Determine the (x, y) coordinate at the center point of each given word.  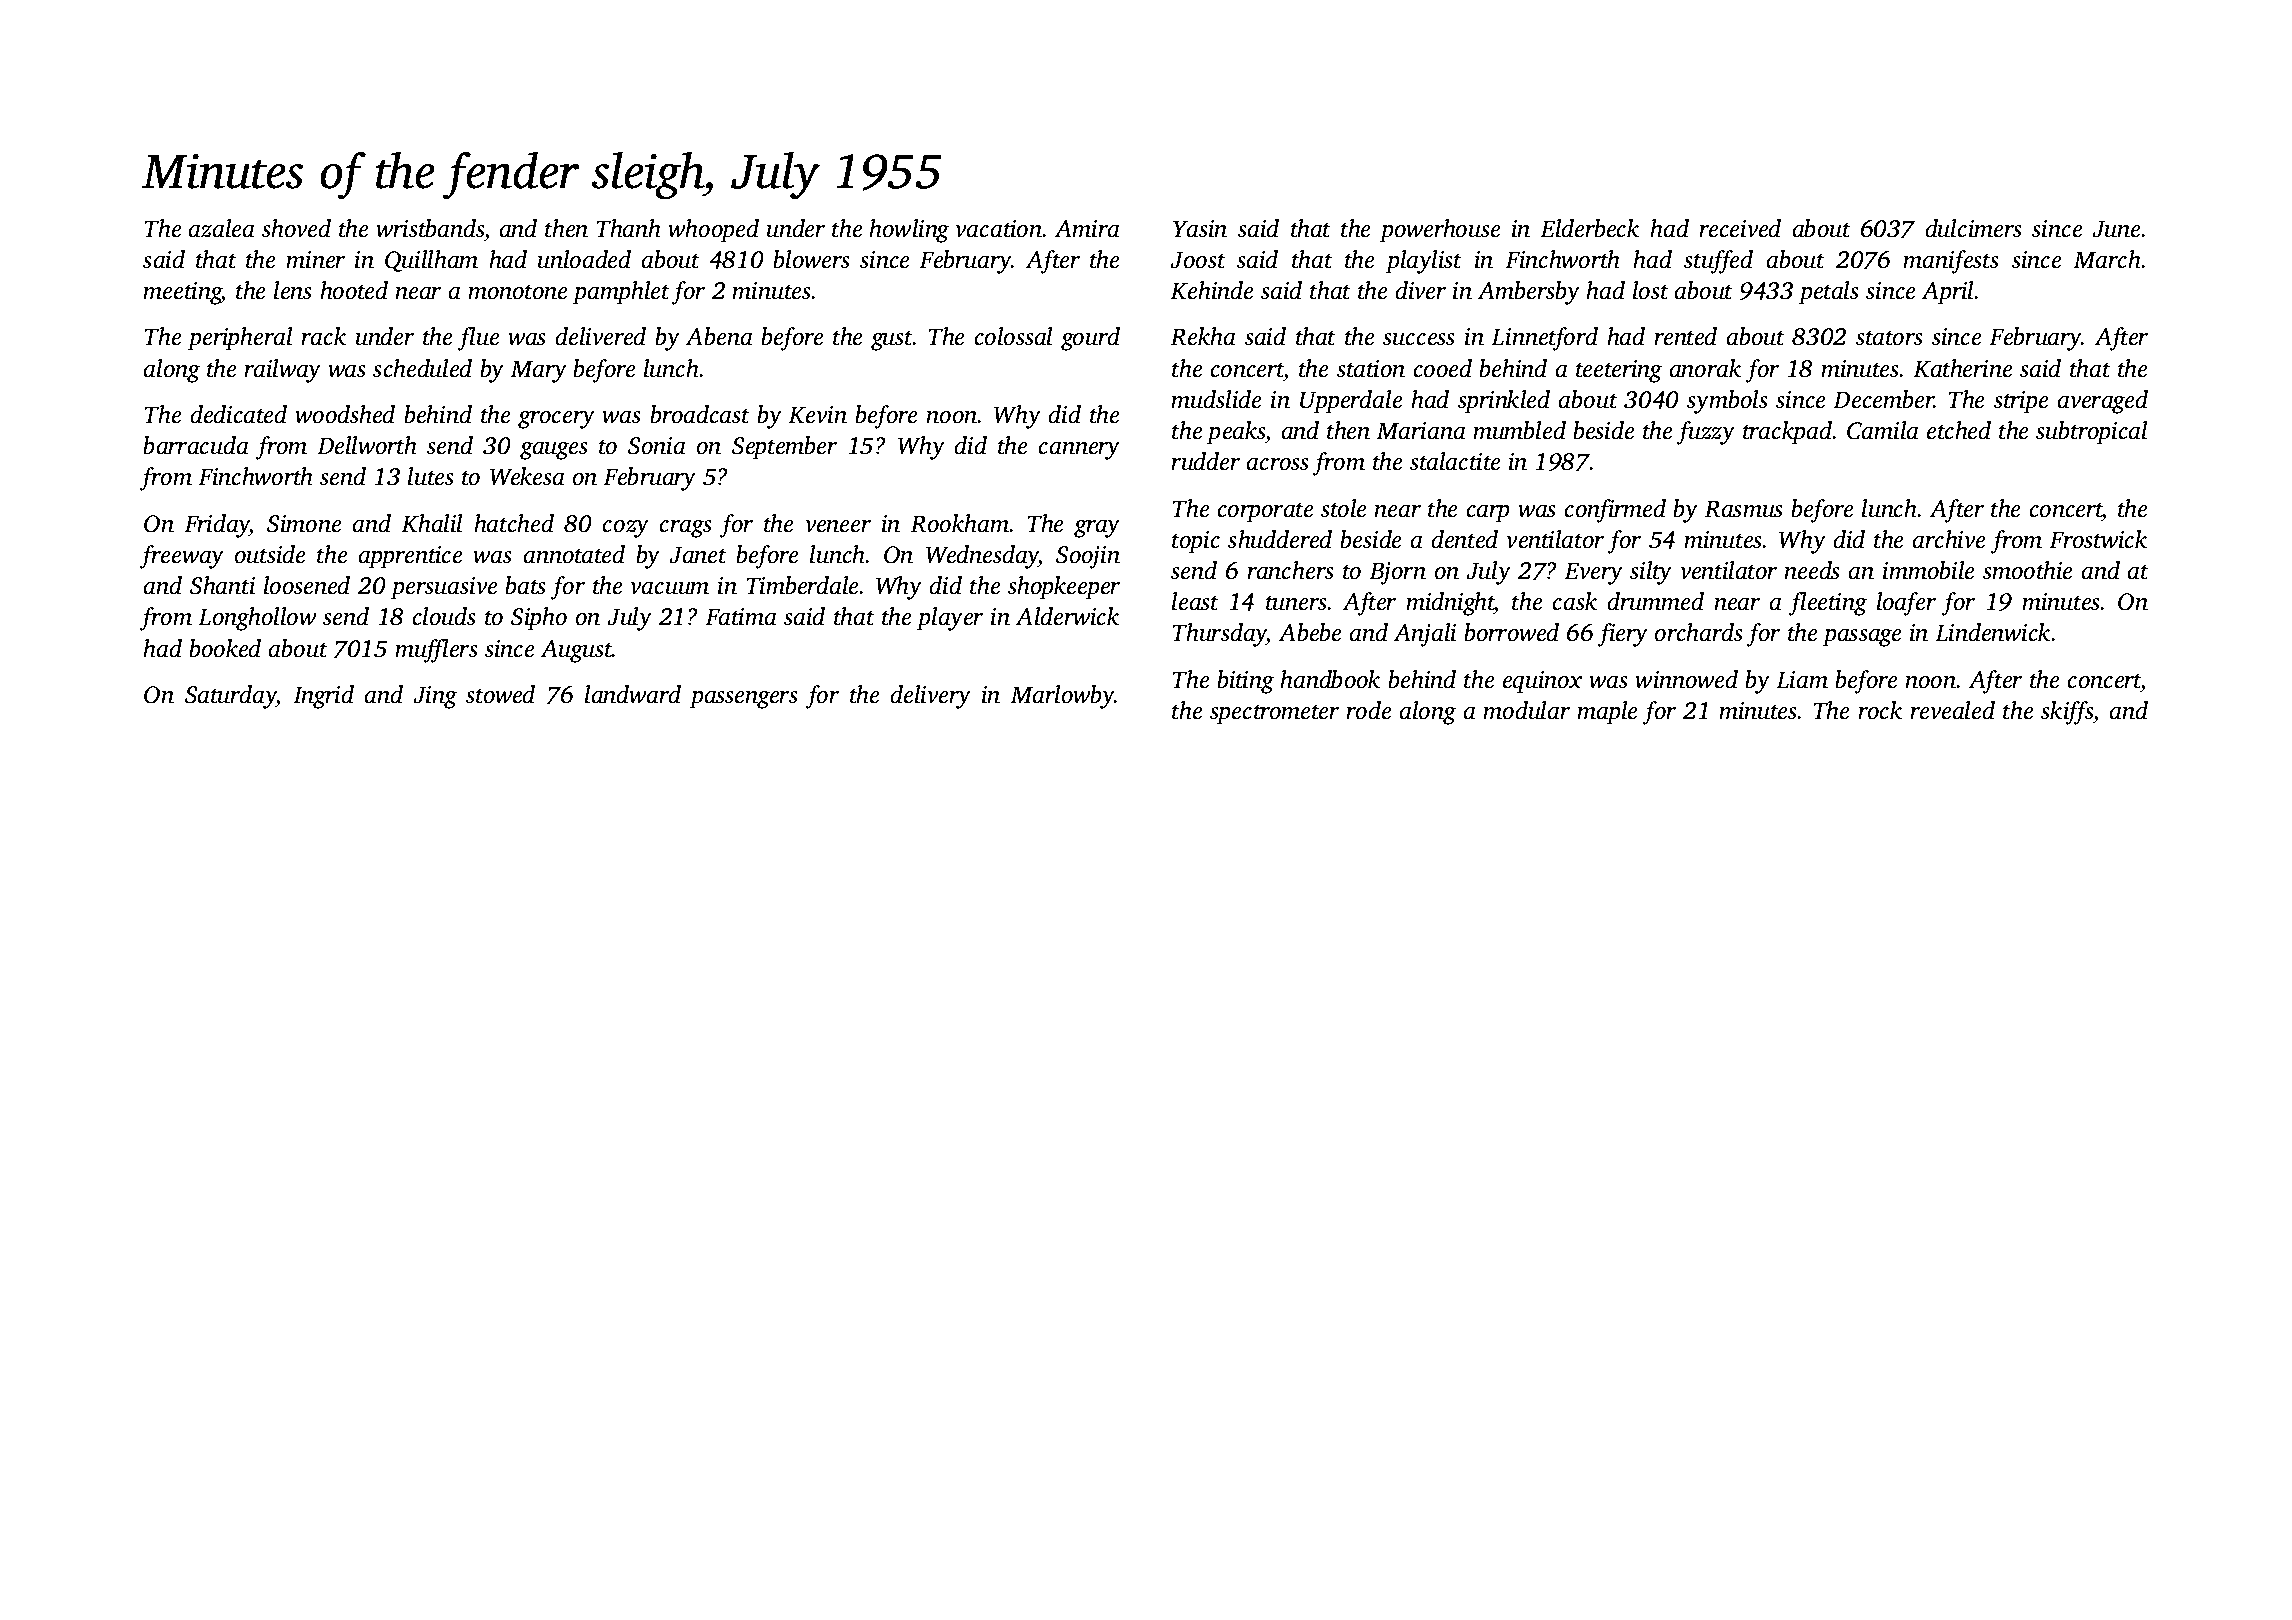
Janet (698, 555)
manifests (1951, 262)
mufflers (436, 651)
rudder (1205, 461)
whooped (713, 231)
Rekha (1203, 336)
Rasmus (1743, 509)
